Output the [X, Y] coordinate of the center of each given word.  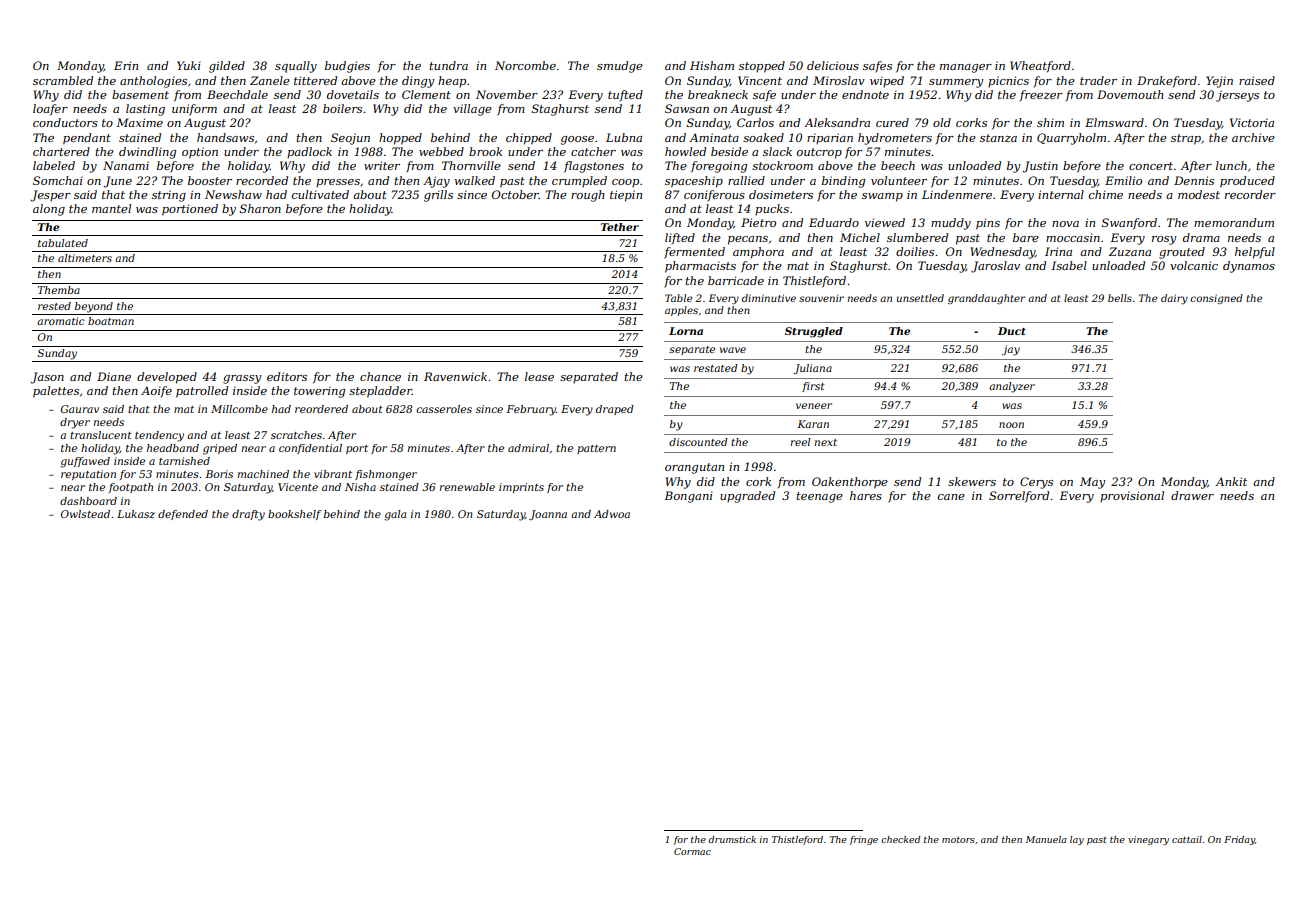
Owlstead [85, 514]
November [507, 94]
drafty [248, 515]
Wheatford [1040, 67]
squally [296, 67]
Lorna [686, 331]
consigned [1216, 299]
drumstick [732, 839]
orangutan [694, 468]
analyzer [1012, 387]
